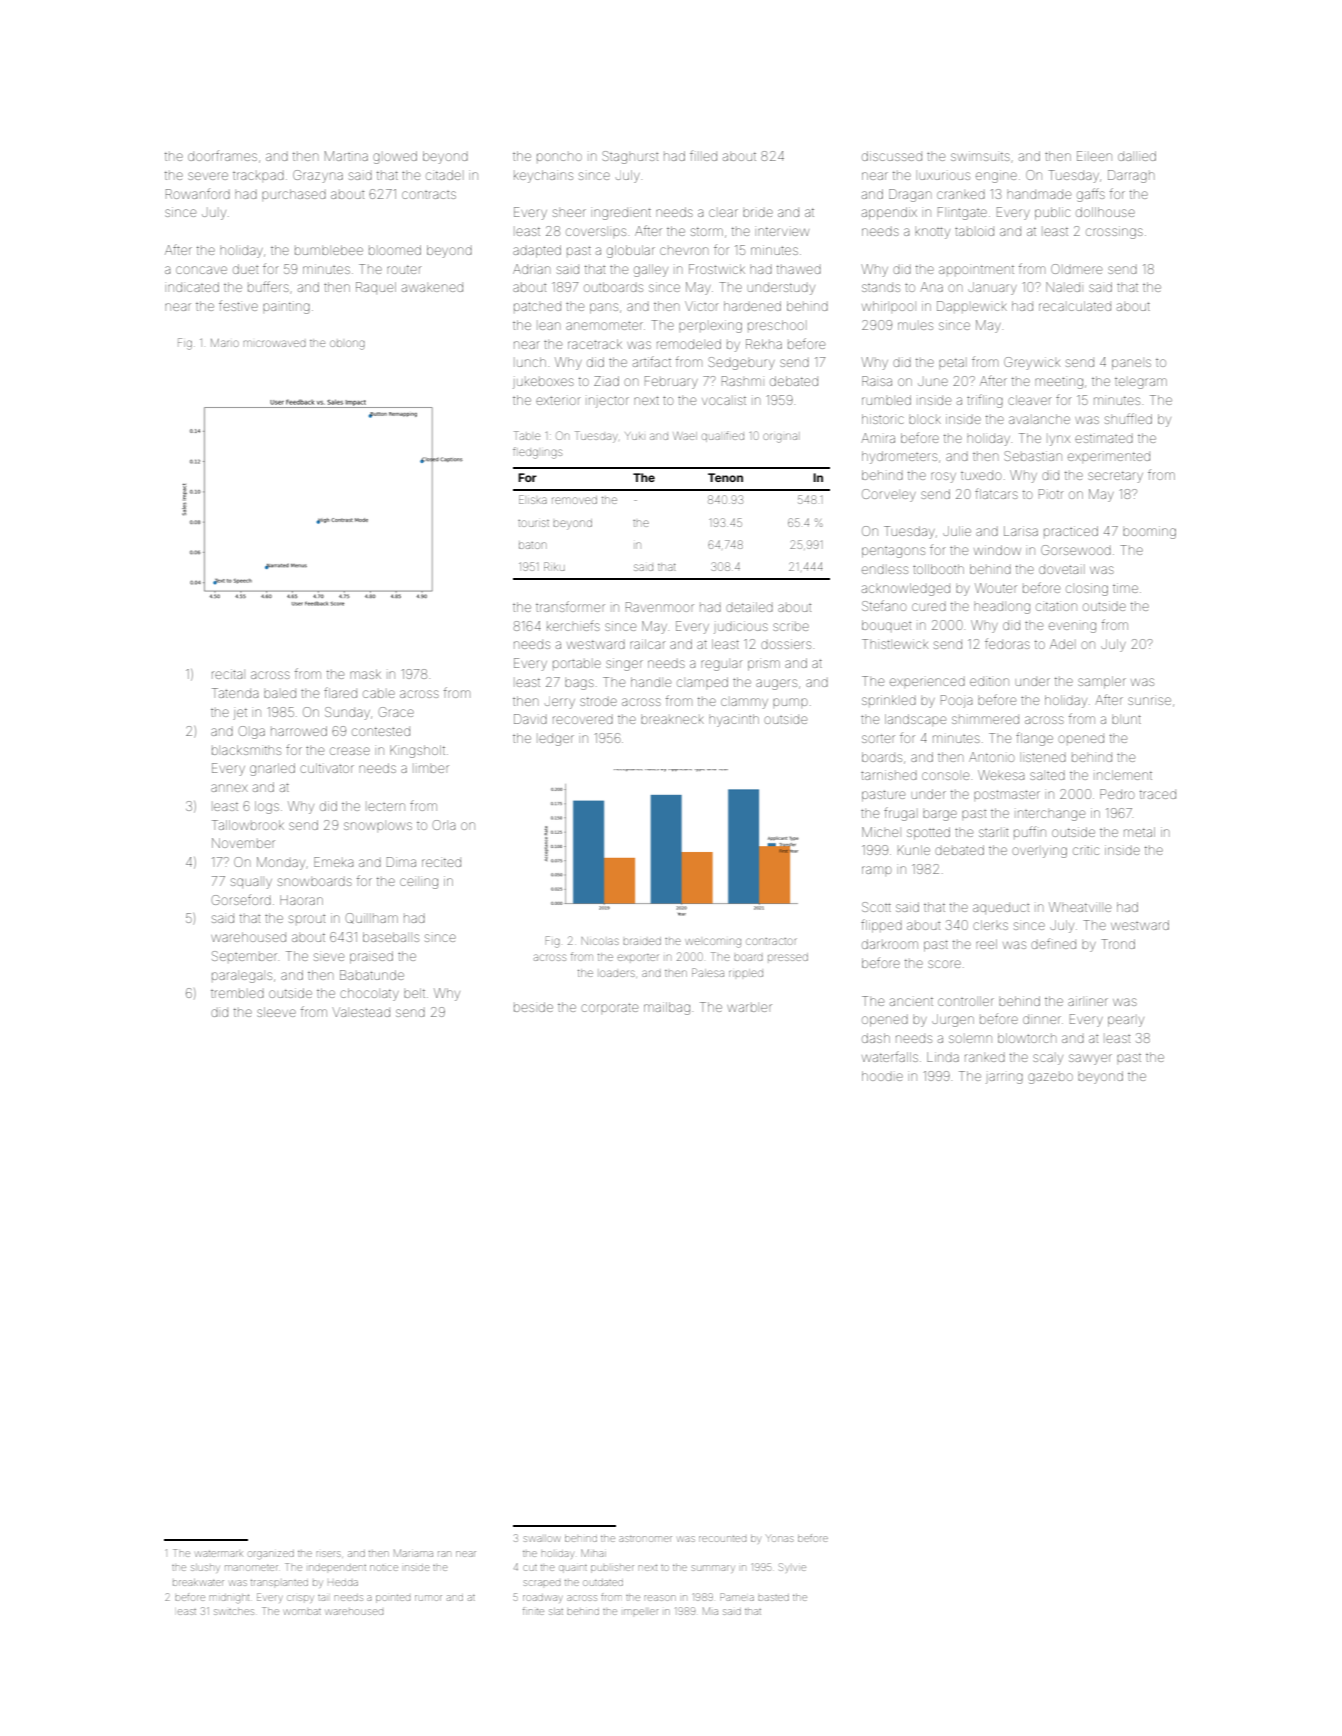 This image has width=1342, height=1736. What do you see at coordinates (1050, 1078) in the image?
I see `gazebo` at bounding box center [1050, 1078].
